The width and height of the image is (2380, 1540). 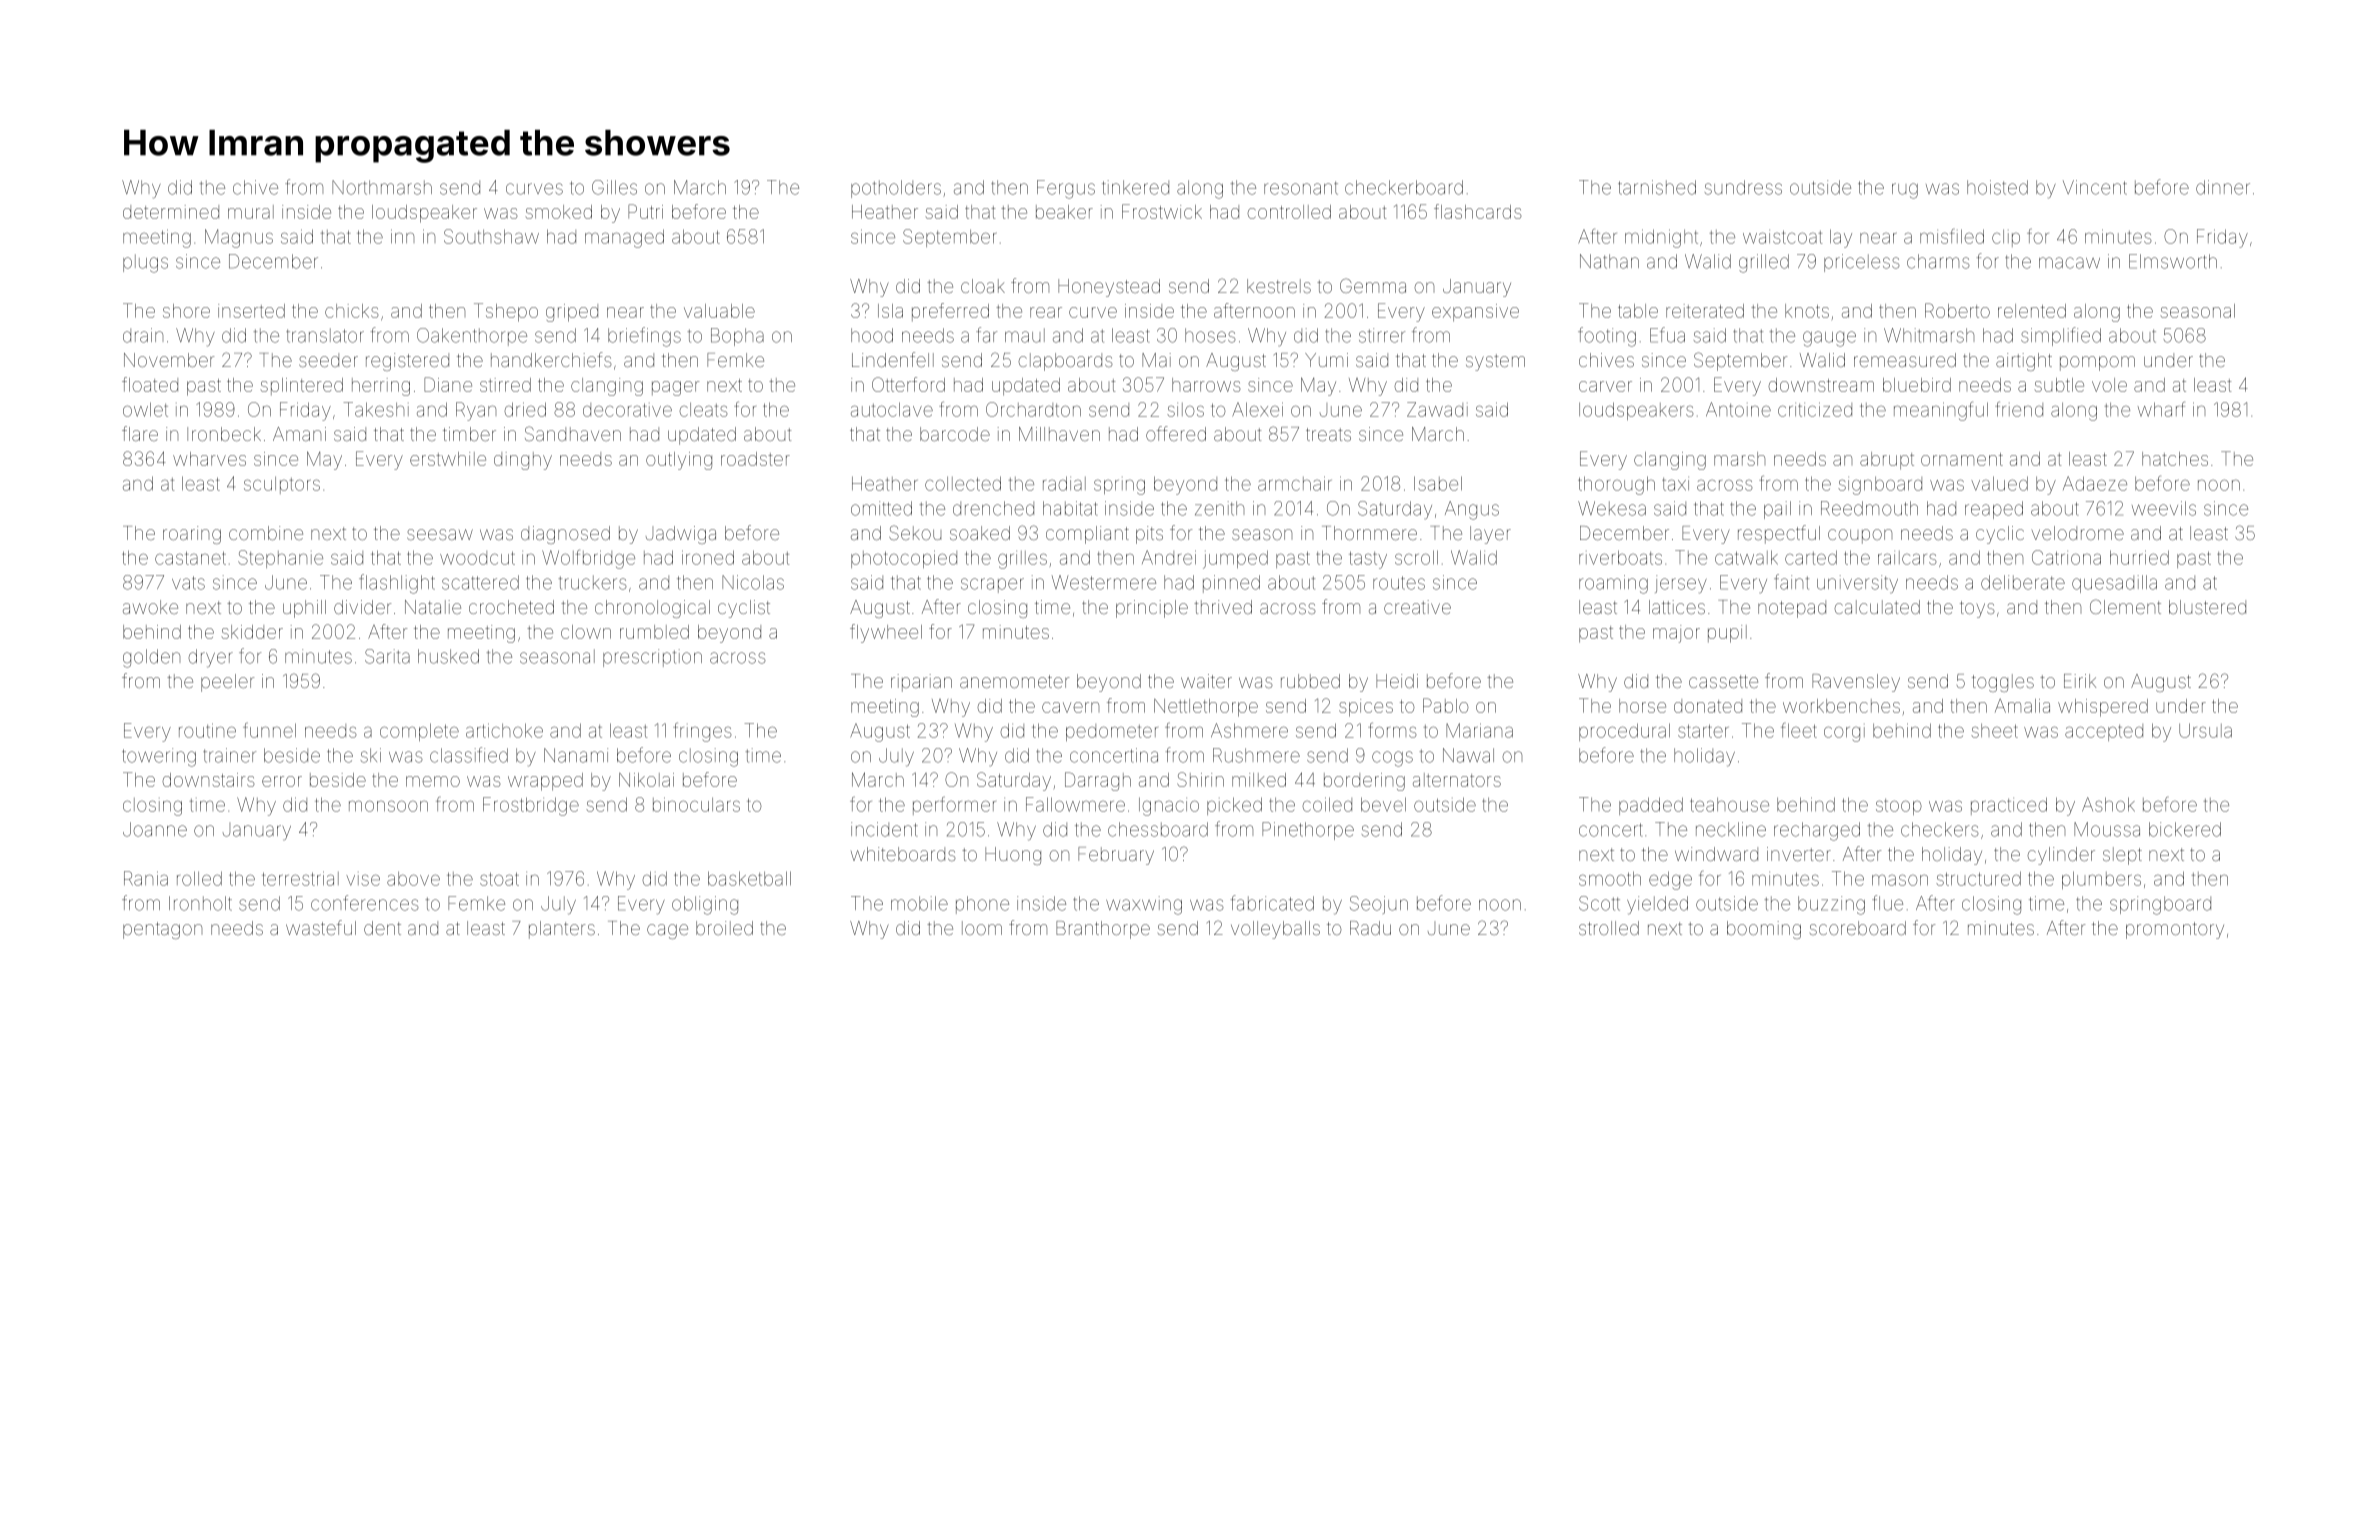 I want to click on hoisted, so click(x=1997, y=187).
